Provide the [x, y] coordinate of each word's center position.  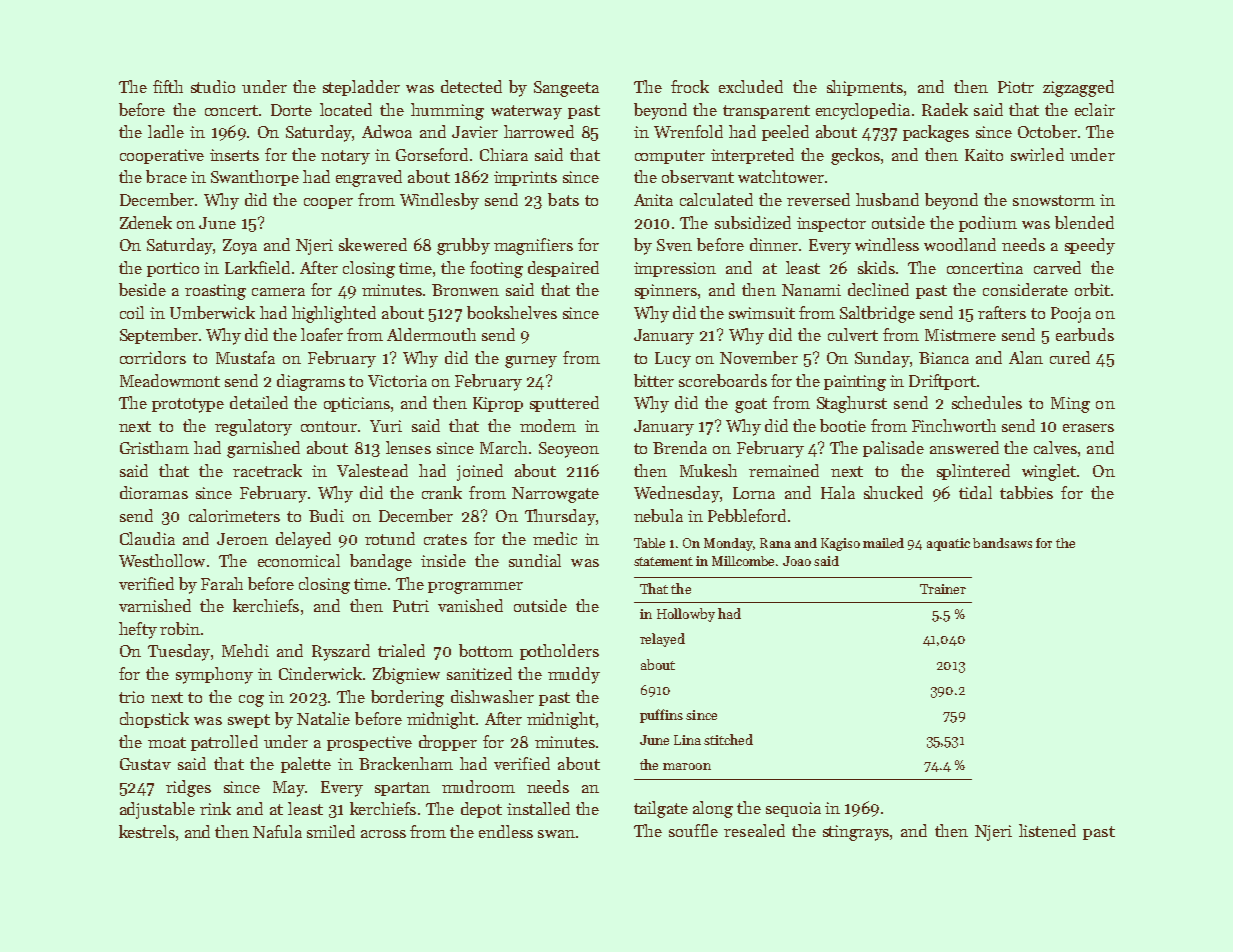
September [159, 336]
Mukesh [708, 470]
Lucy [673, 360]
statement [663, 561]
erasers [1088, 428]
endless [506, 831]
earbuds [1085, 334]
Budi [326, 515]
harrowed [539, 131]
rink [215, 808]
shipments [865, 88]
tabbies [1026, 492]
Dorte [291, 110]
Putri [411, 606]
